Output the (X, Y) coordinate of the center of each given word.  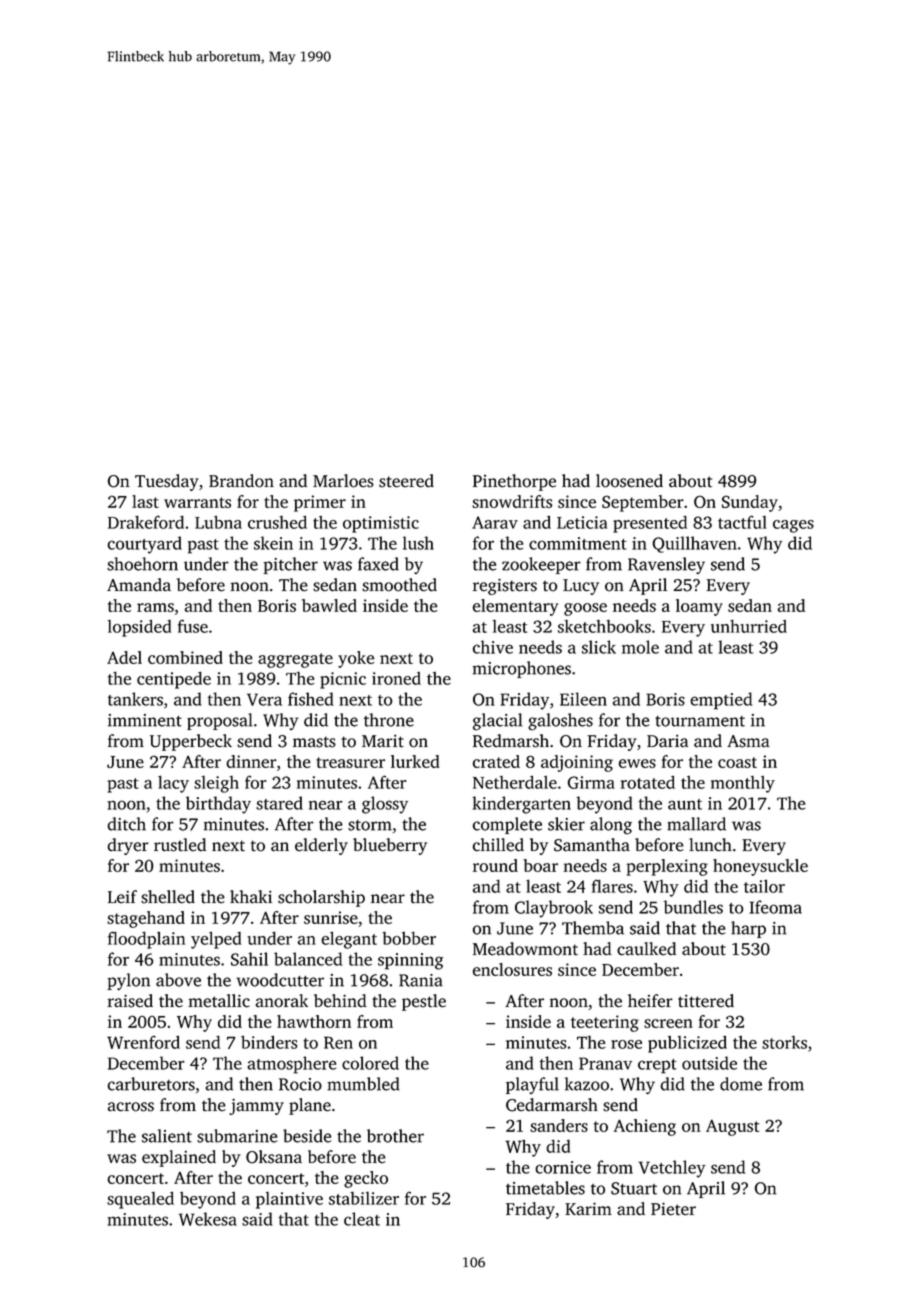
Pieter (673, 1209)
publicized (687, 1044)
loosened (629, 481)
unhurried (749, 626)
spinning (410, 961)
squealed (140, 1200)
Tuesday (167, 482)
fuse (193, 626)
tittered (706, 1001)
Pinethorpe (514, 482)
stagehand (146, 919)
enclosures (512, 969)
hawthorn (314, 1021)
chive (493, 647)
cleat (362, 1219)
